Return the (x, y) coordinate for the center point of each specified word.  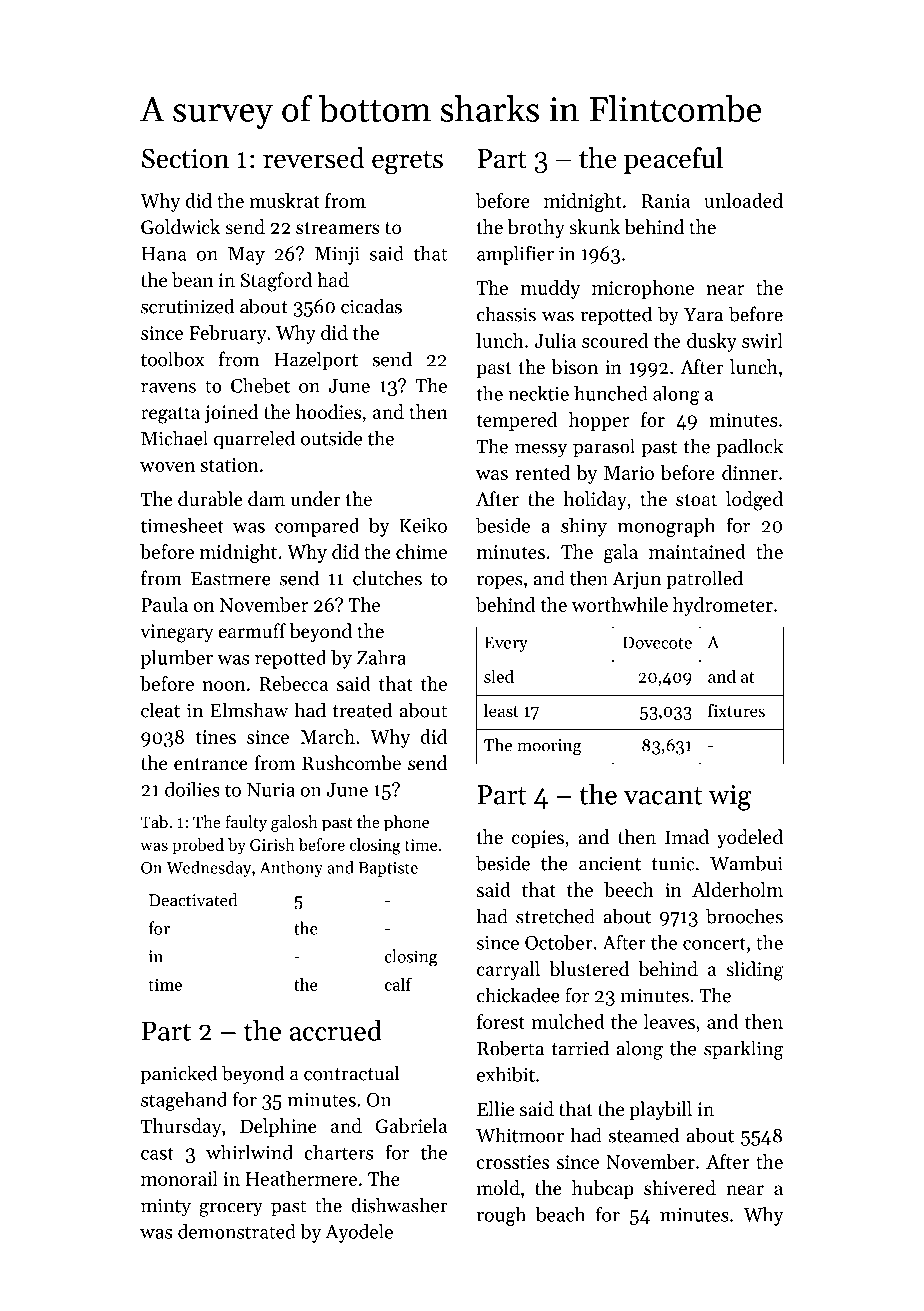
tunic (672, 863)
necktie (538, 393)
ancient (610, 863)
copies (538, 839)
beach (560, 1214)
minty (166, 1207)
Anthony (291, 869)
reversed (314, 158)
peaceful (673, 160)
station (229, 465)
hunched (611, 393)
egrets (407, 163)
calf (398, 984)
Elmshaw (249, 710)
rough (501, 1216)
